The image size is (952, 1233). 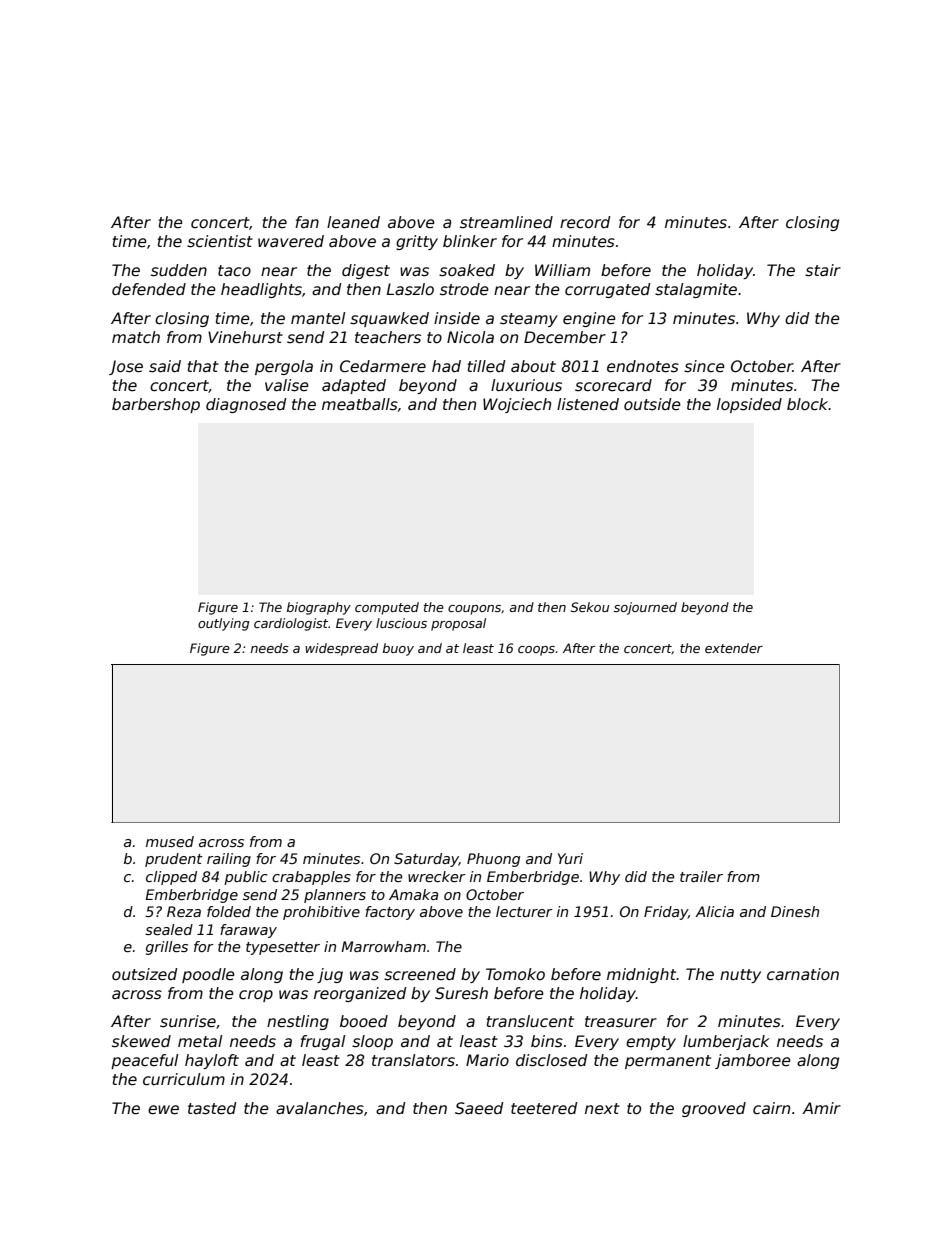 I want to click on lopsided, so click(x=749, y=405).
